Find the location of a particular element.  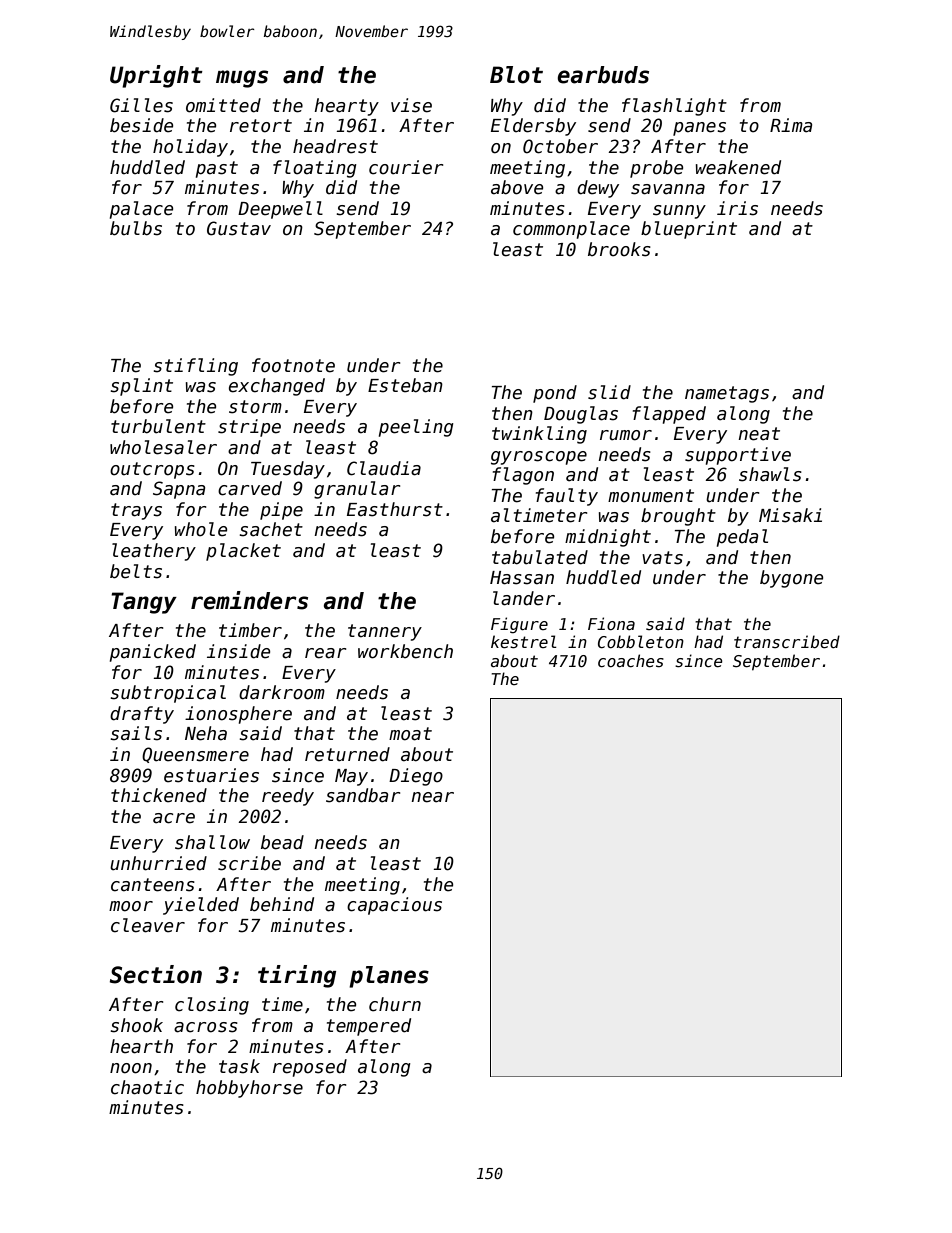

Easthurst is located at coordinates (395, 509).
